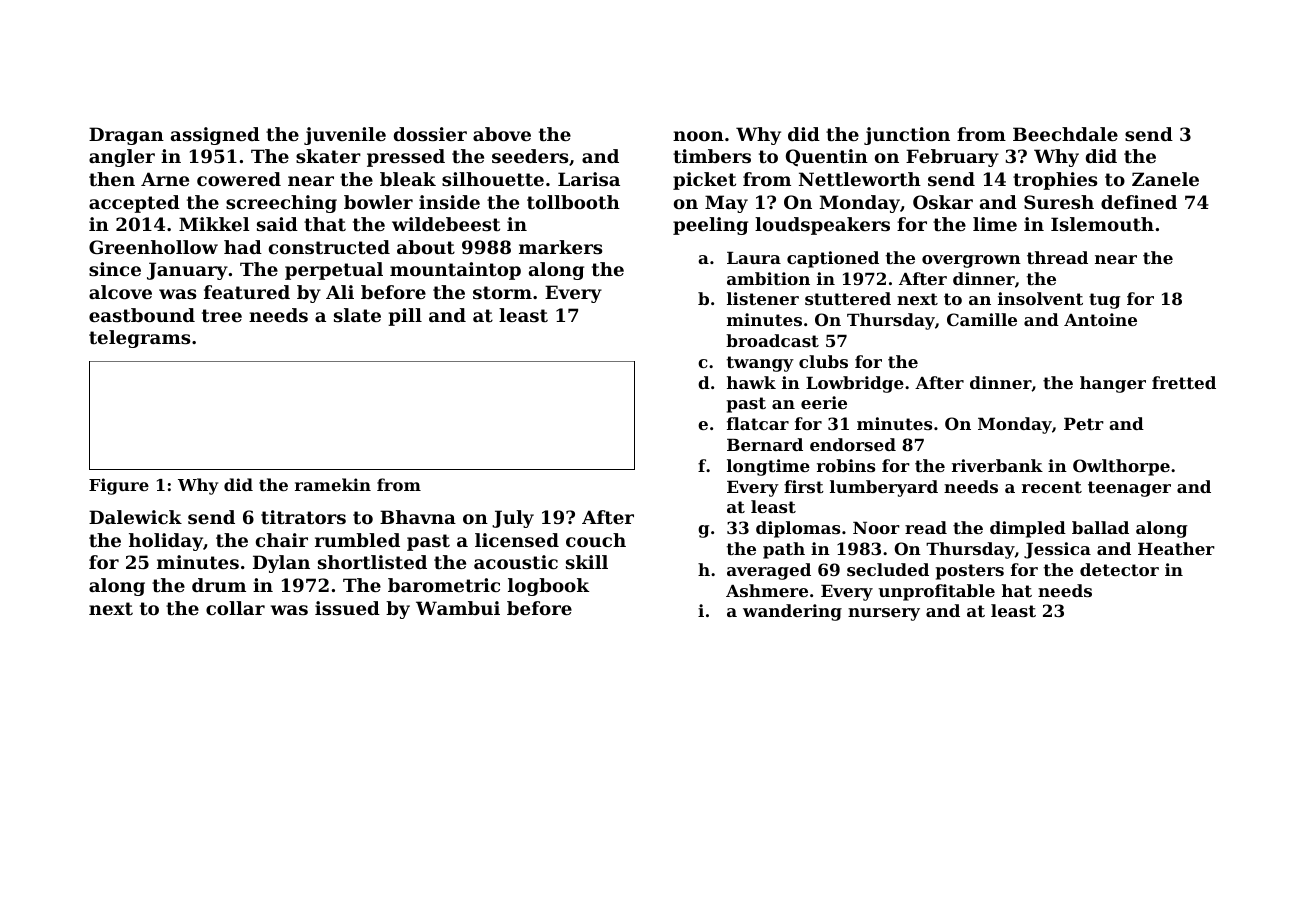 The height and width of the screenshot is (924, 1308). What do you see at coordinates (166, 542) in the screenshot?
I see `holiday` at bounding box center [166, 542].
